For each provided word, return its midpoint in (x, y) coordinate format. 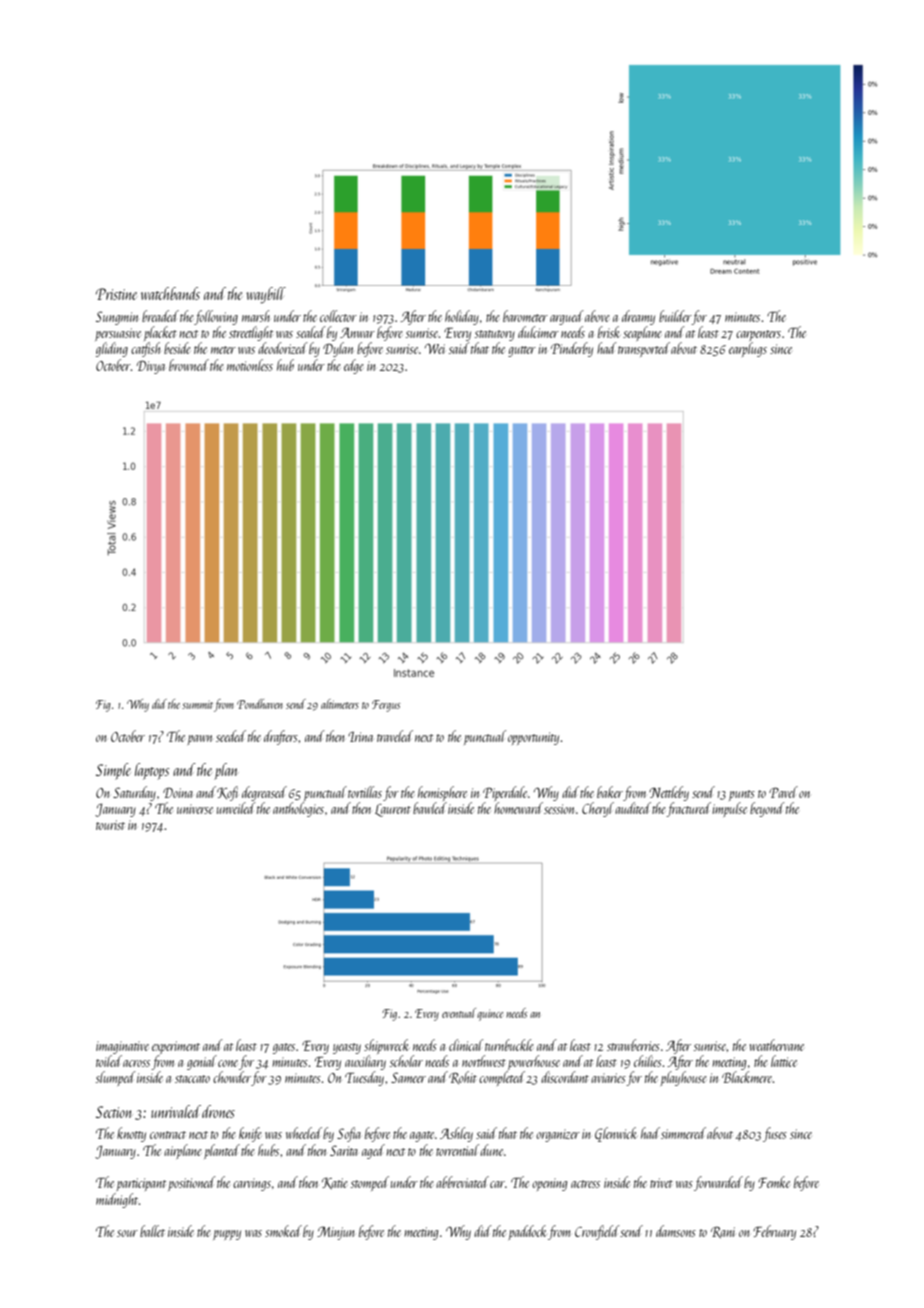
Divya (151, 367)
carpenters (758, 335)
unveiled (236, 808)
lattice (784, 1061)
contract (168, 1135)
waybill (266, 295)
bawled (430, 808)
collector (338, 316)
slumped (116, 1078)
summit (197, 705)
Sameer (408, 1077)
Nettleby (669, 793)
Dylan (338, 349)
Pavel (783, 792)
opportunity (533, 738)
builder (675, 316)
